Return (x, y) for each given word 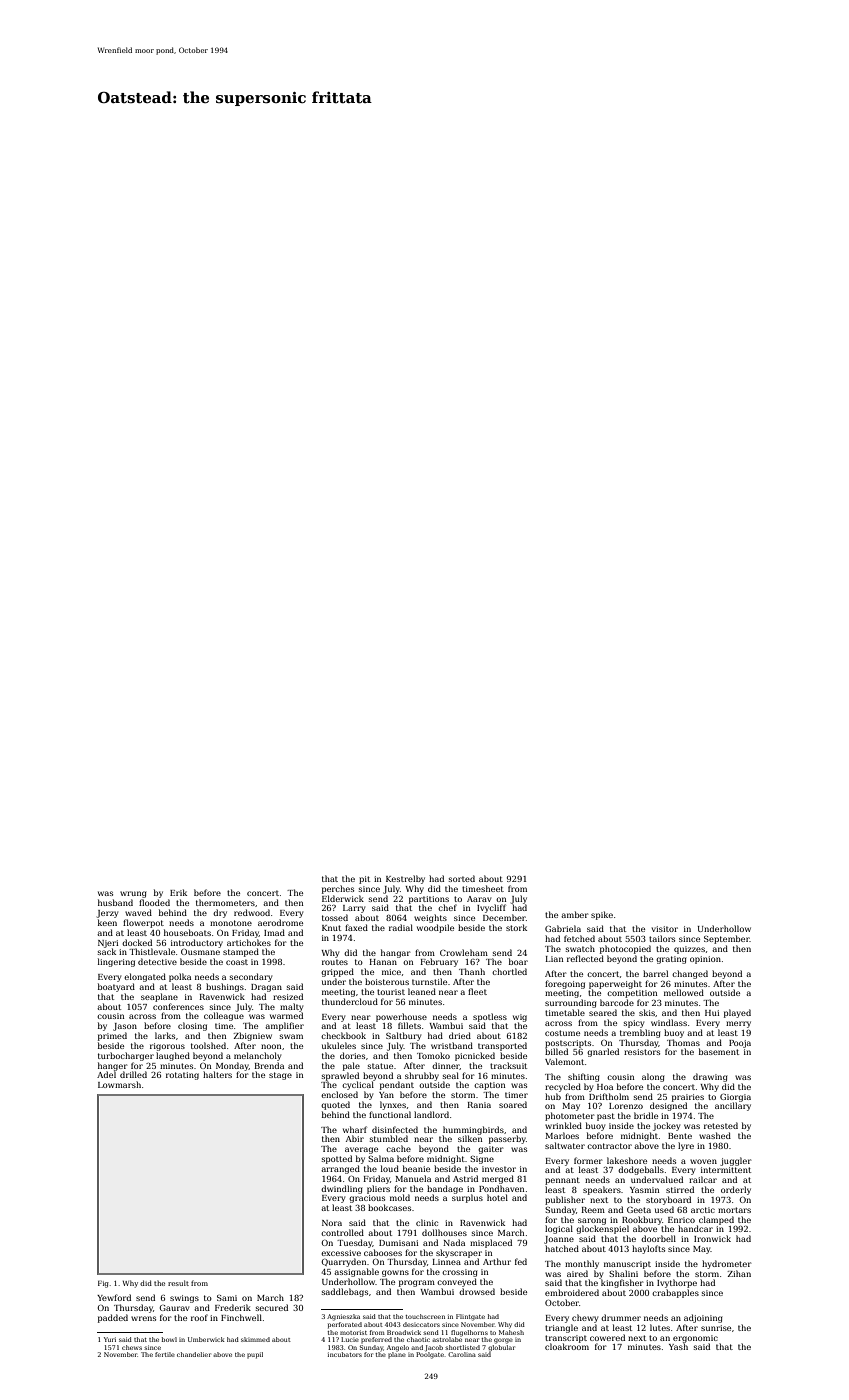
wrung (133, 894)
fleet (477, 991)
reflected (585, 958)
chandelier (194, 1354)
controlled (342, 1232)
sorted (462, 878)
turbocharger (126, 1056)
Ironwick (712, 1238)
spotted (337, 1159)
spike (602, 915)
